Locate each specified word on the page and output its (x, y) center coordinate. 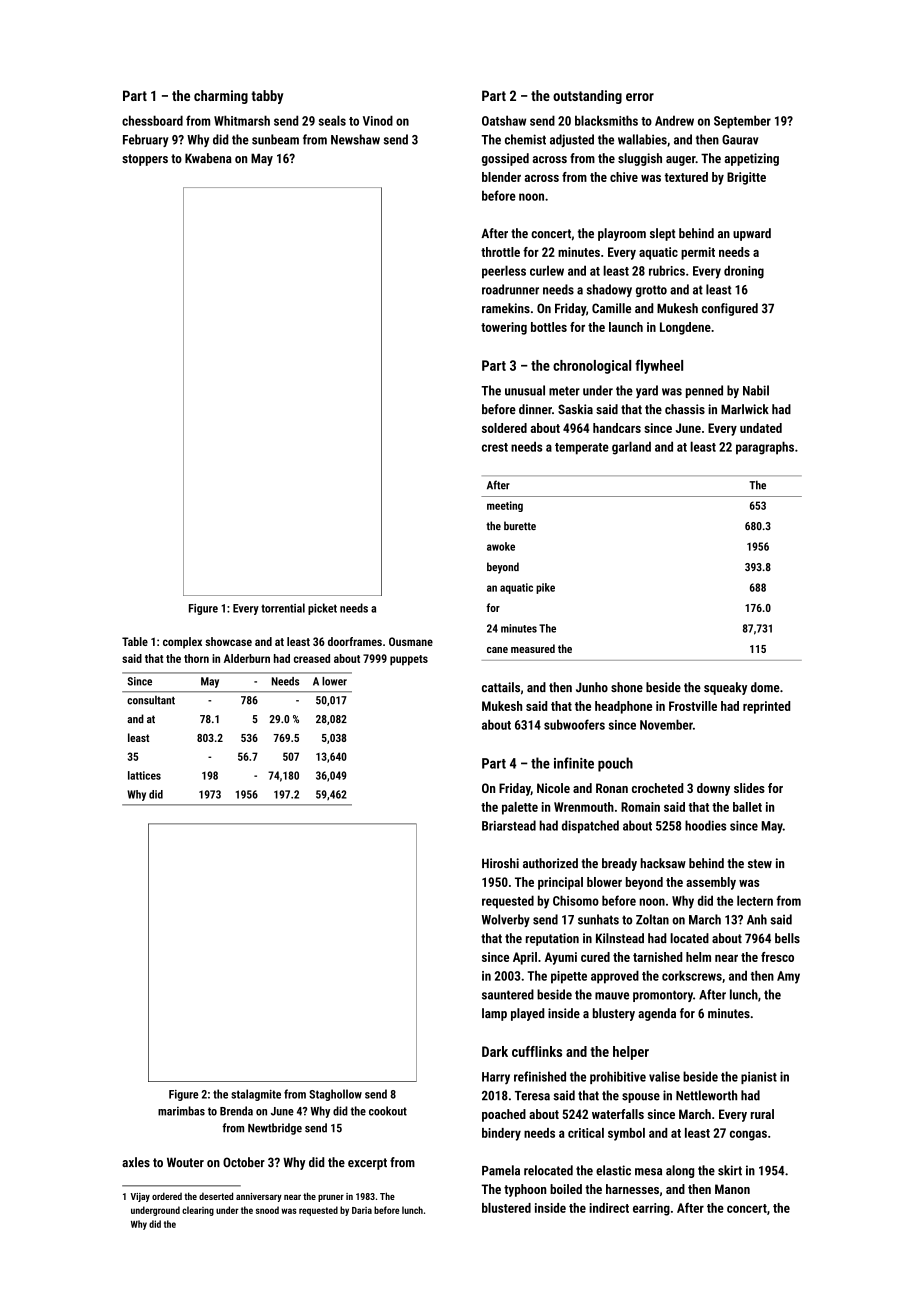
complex (182, 643)
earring (651, 1209)
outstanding (587, 97)
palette (520, 808)
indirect (609, 1208)
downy (713, 789)
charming (221, 97)
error (640, 97)
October (244, 1162)
